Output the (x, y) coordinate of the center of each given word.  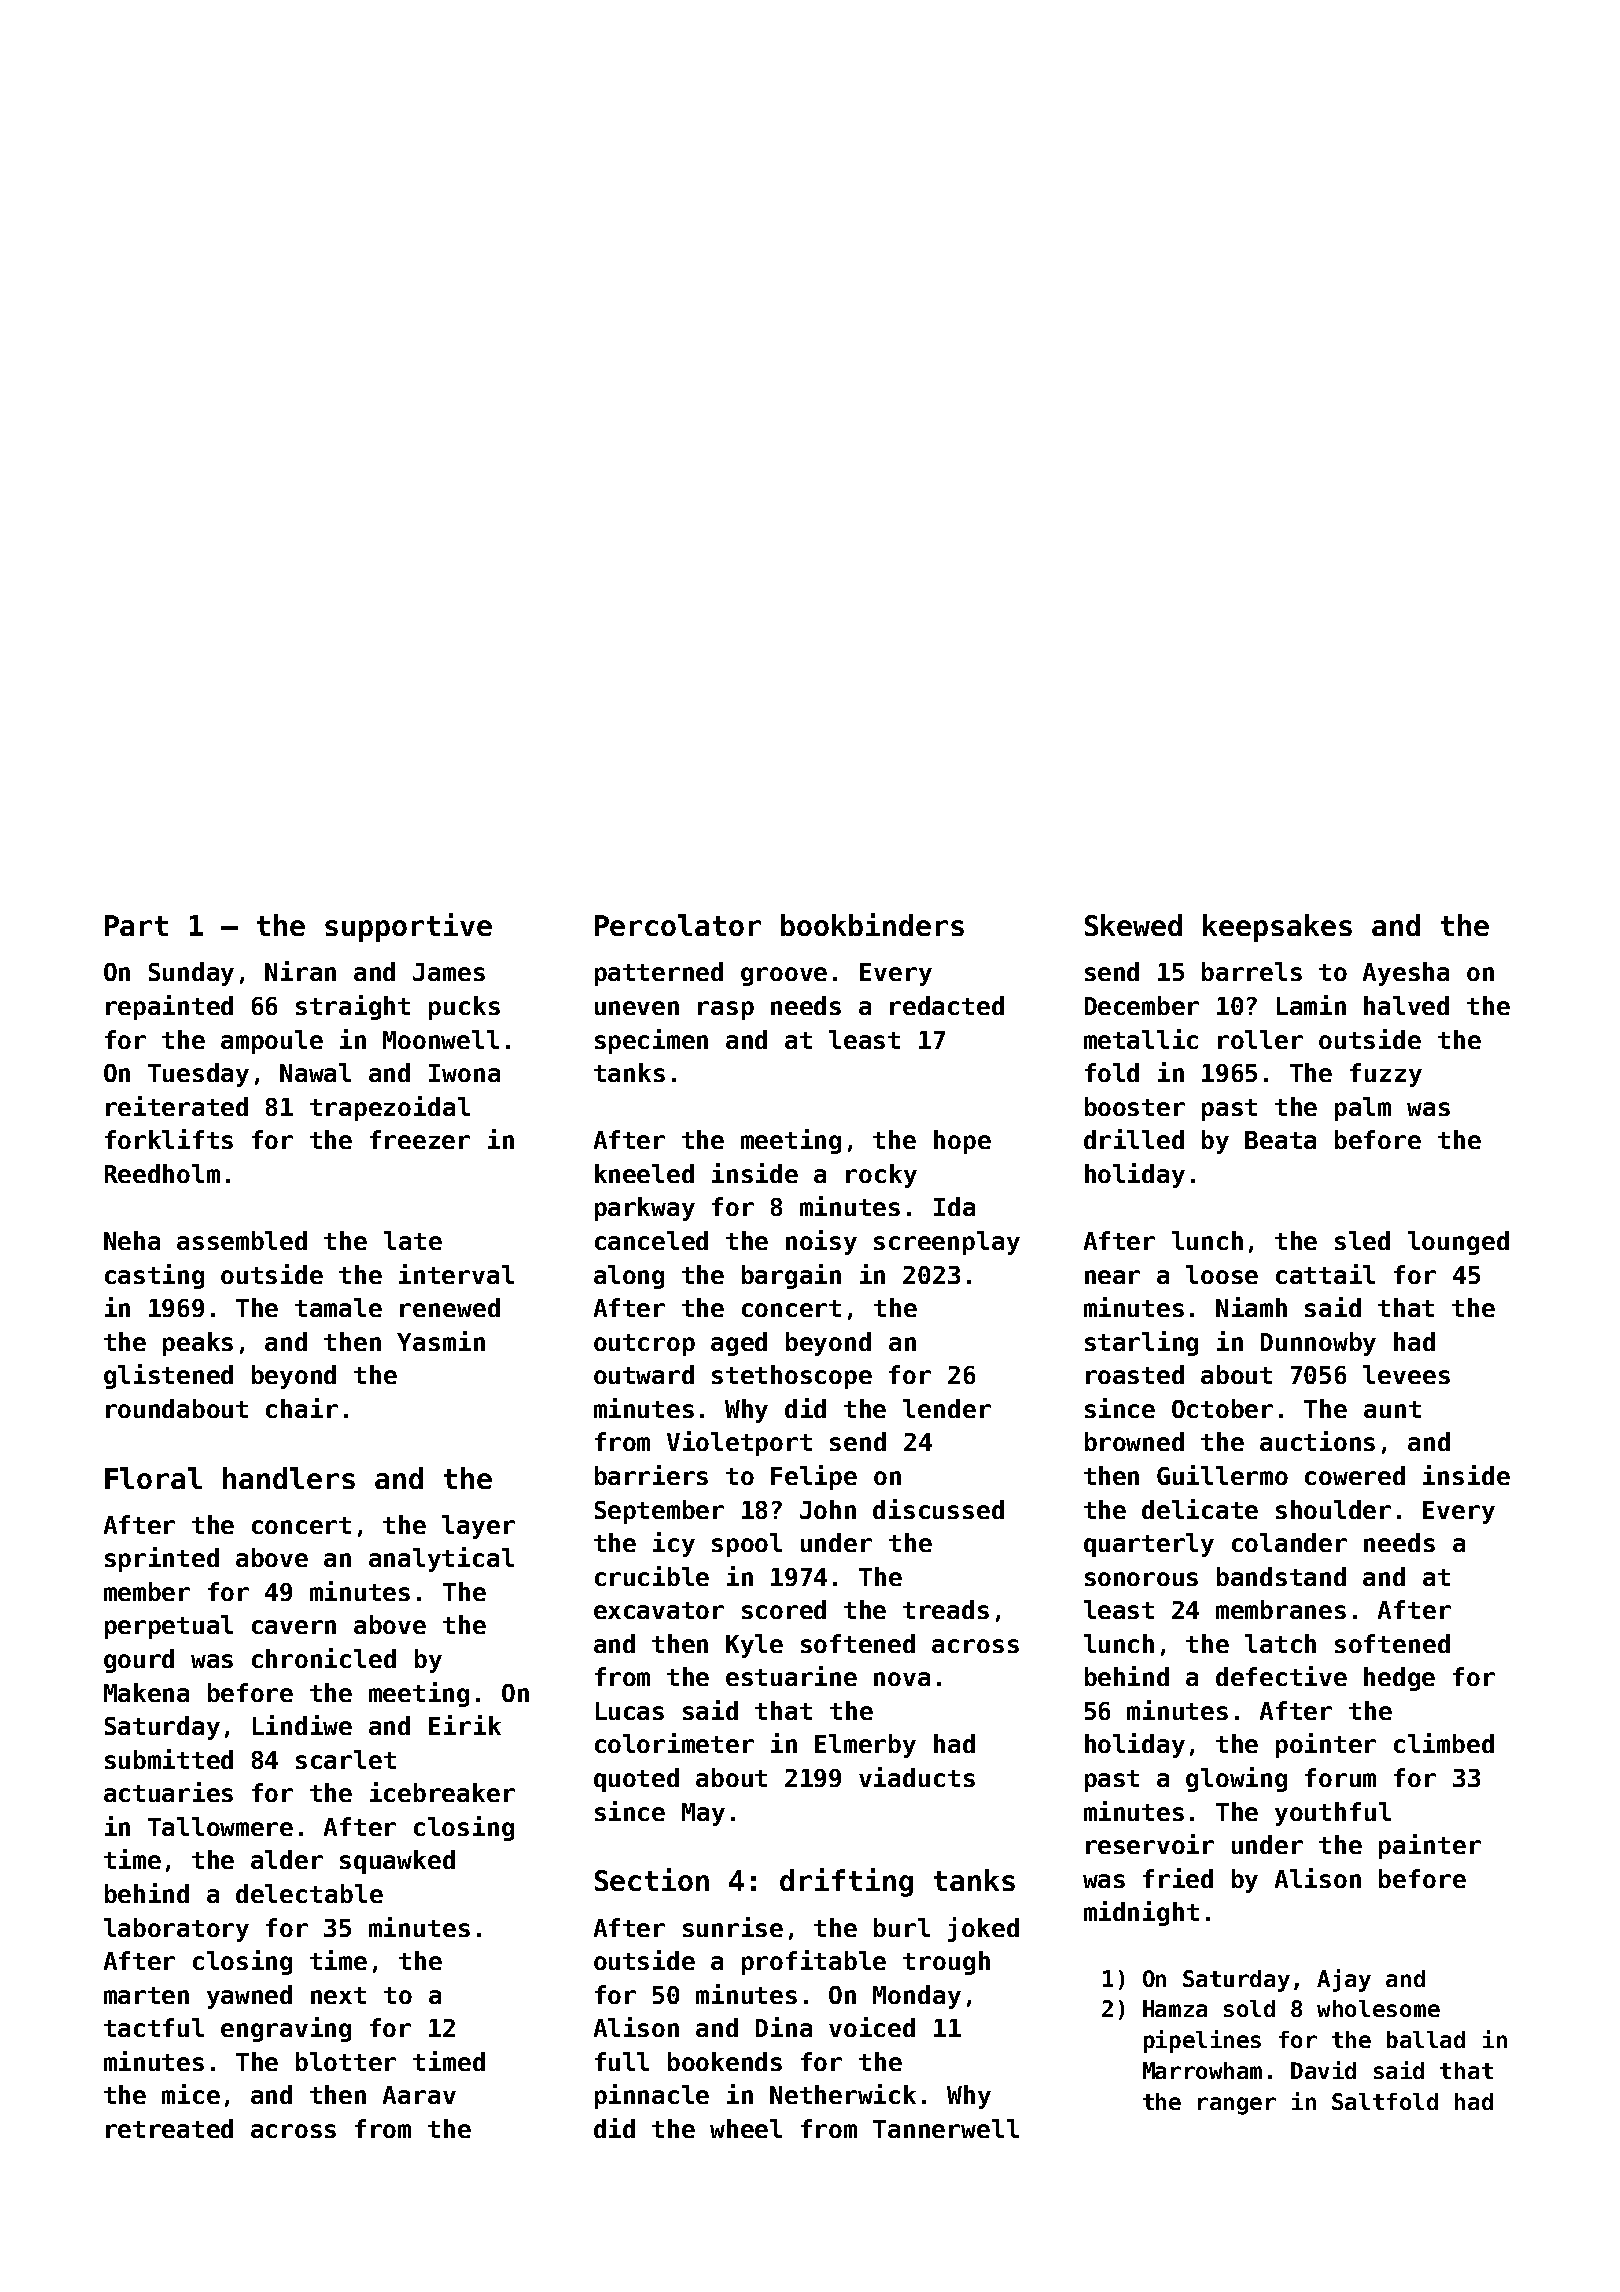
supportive (408, 927)
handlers (289, 1478)
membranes (1281, 1609)
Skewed (1133, 925)
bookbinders (872, 924)
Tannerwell (946, 2128)
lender (947, 1408)
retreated (169, 2128)
